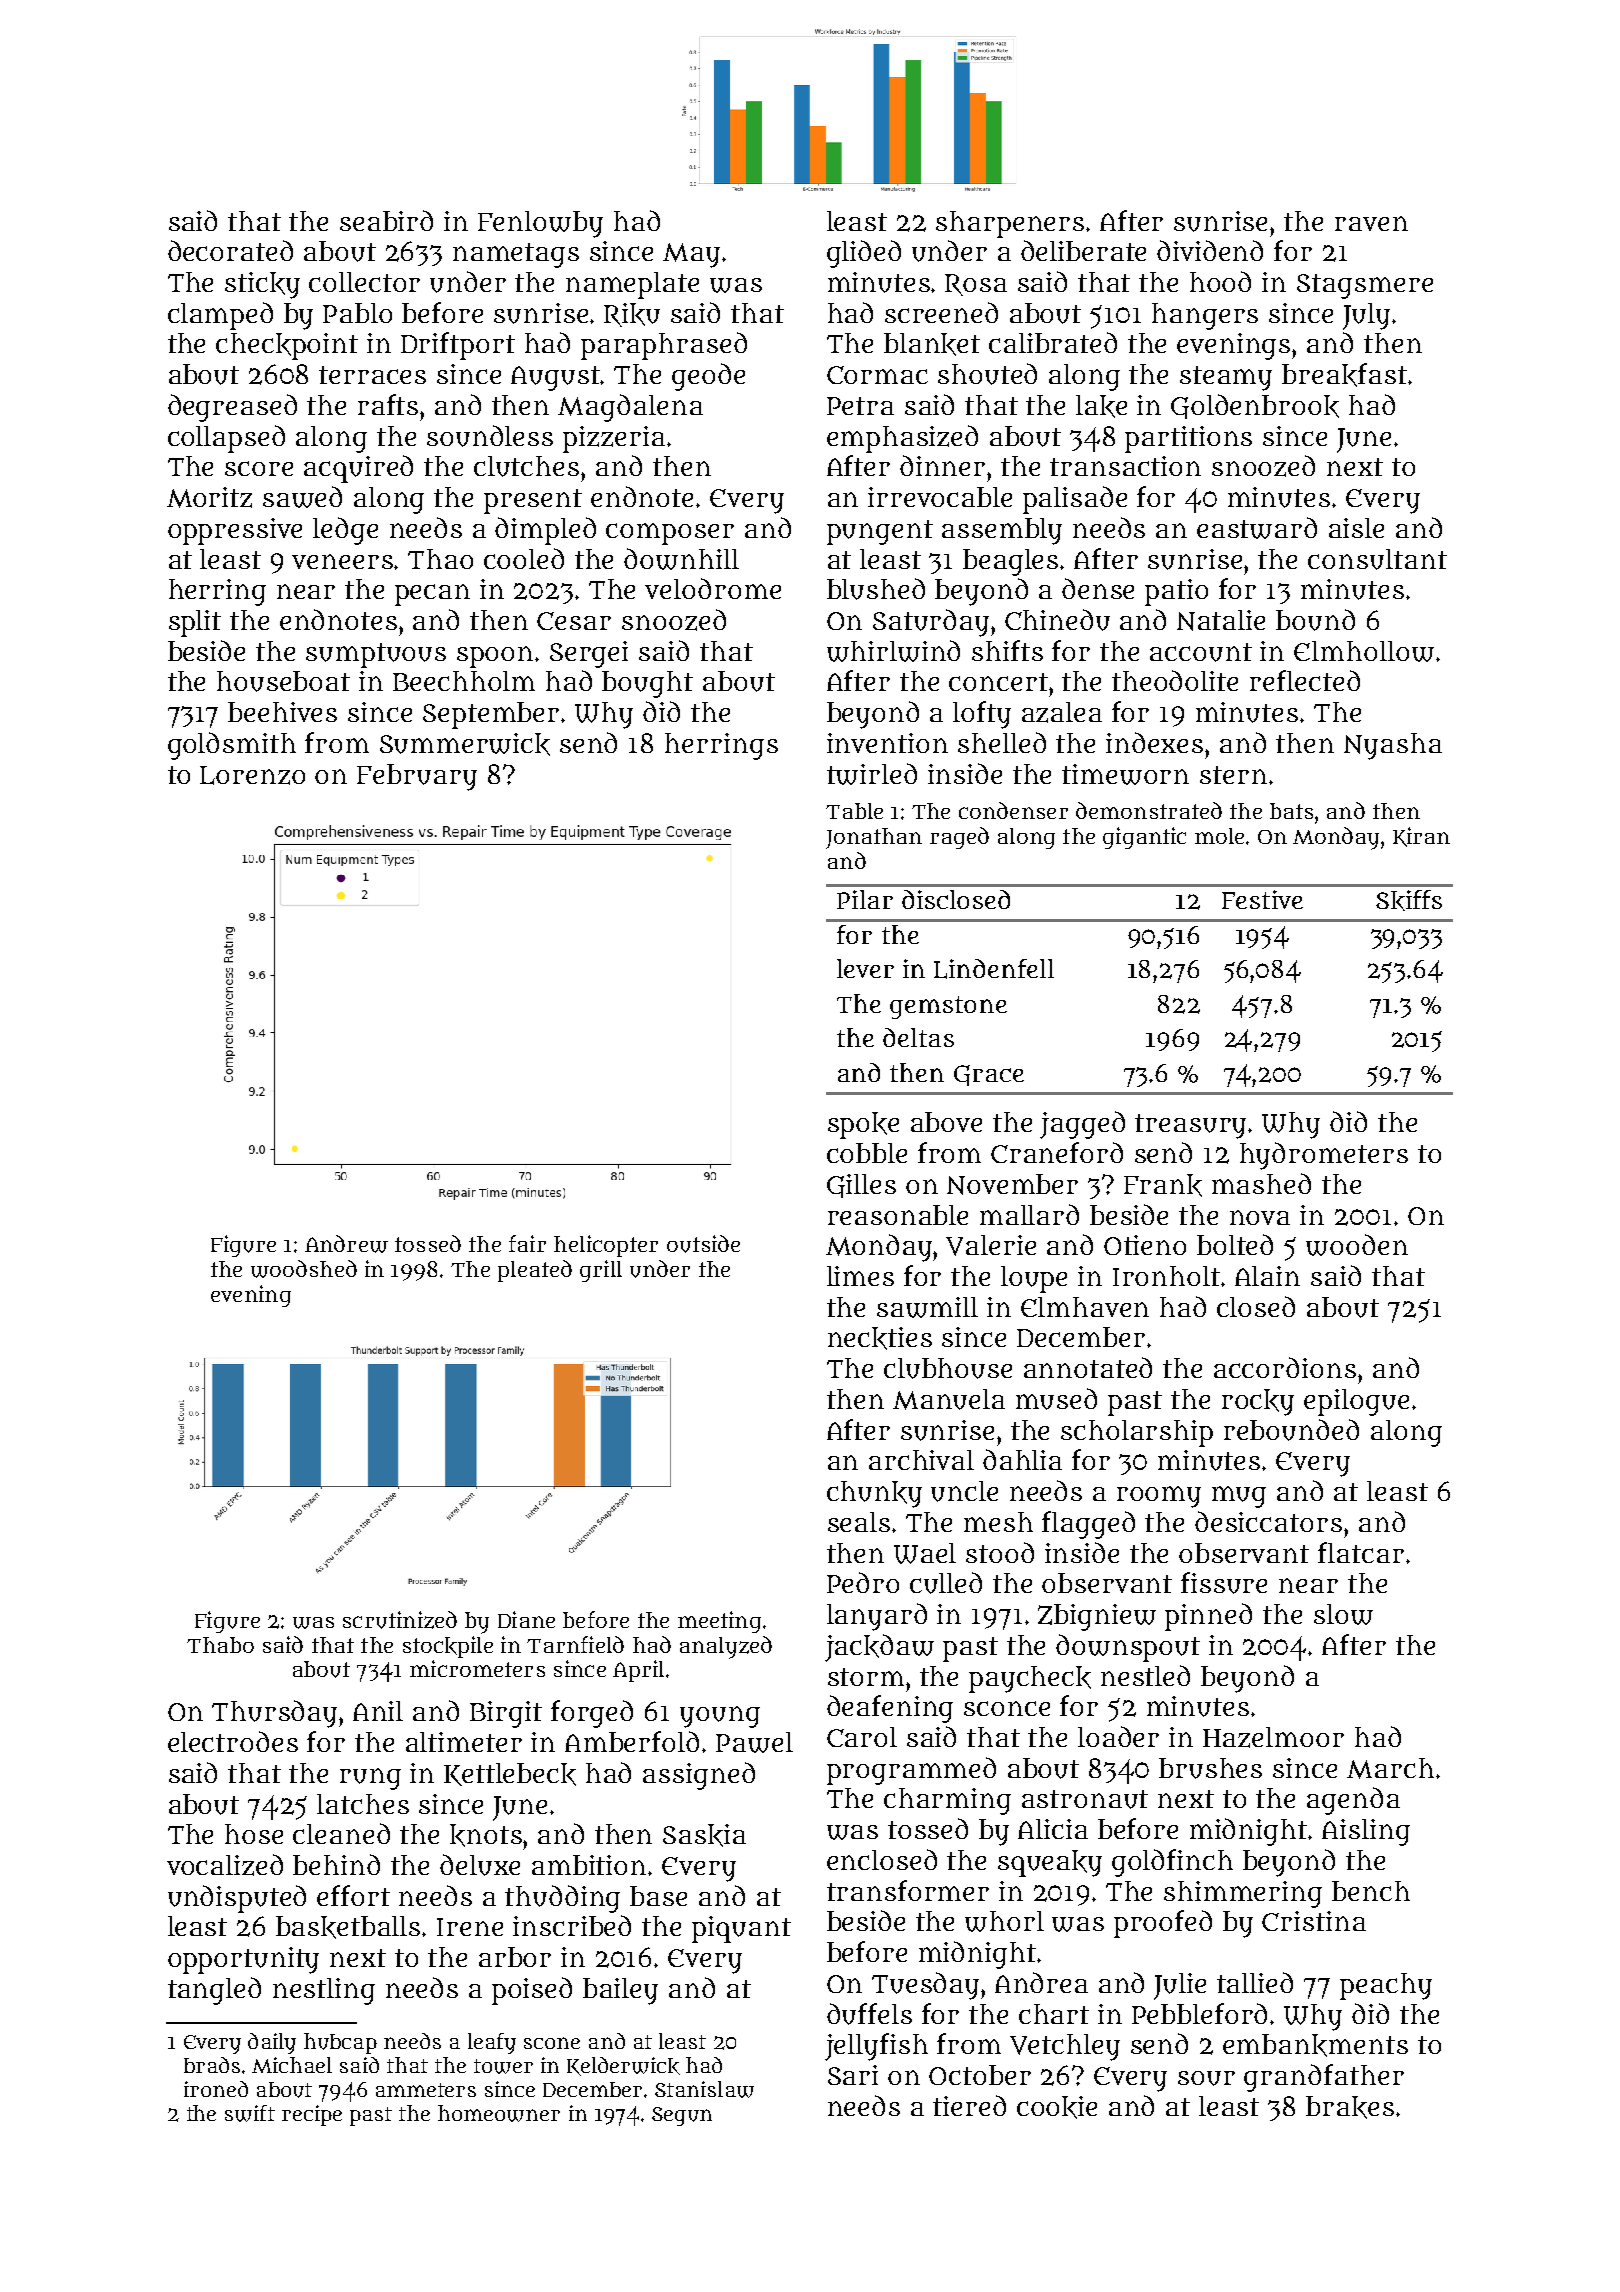  What do you see at coordinates (1356, 528) in the image?
I see `aisle` at bounding box center [1356, 528].
